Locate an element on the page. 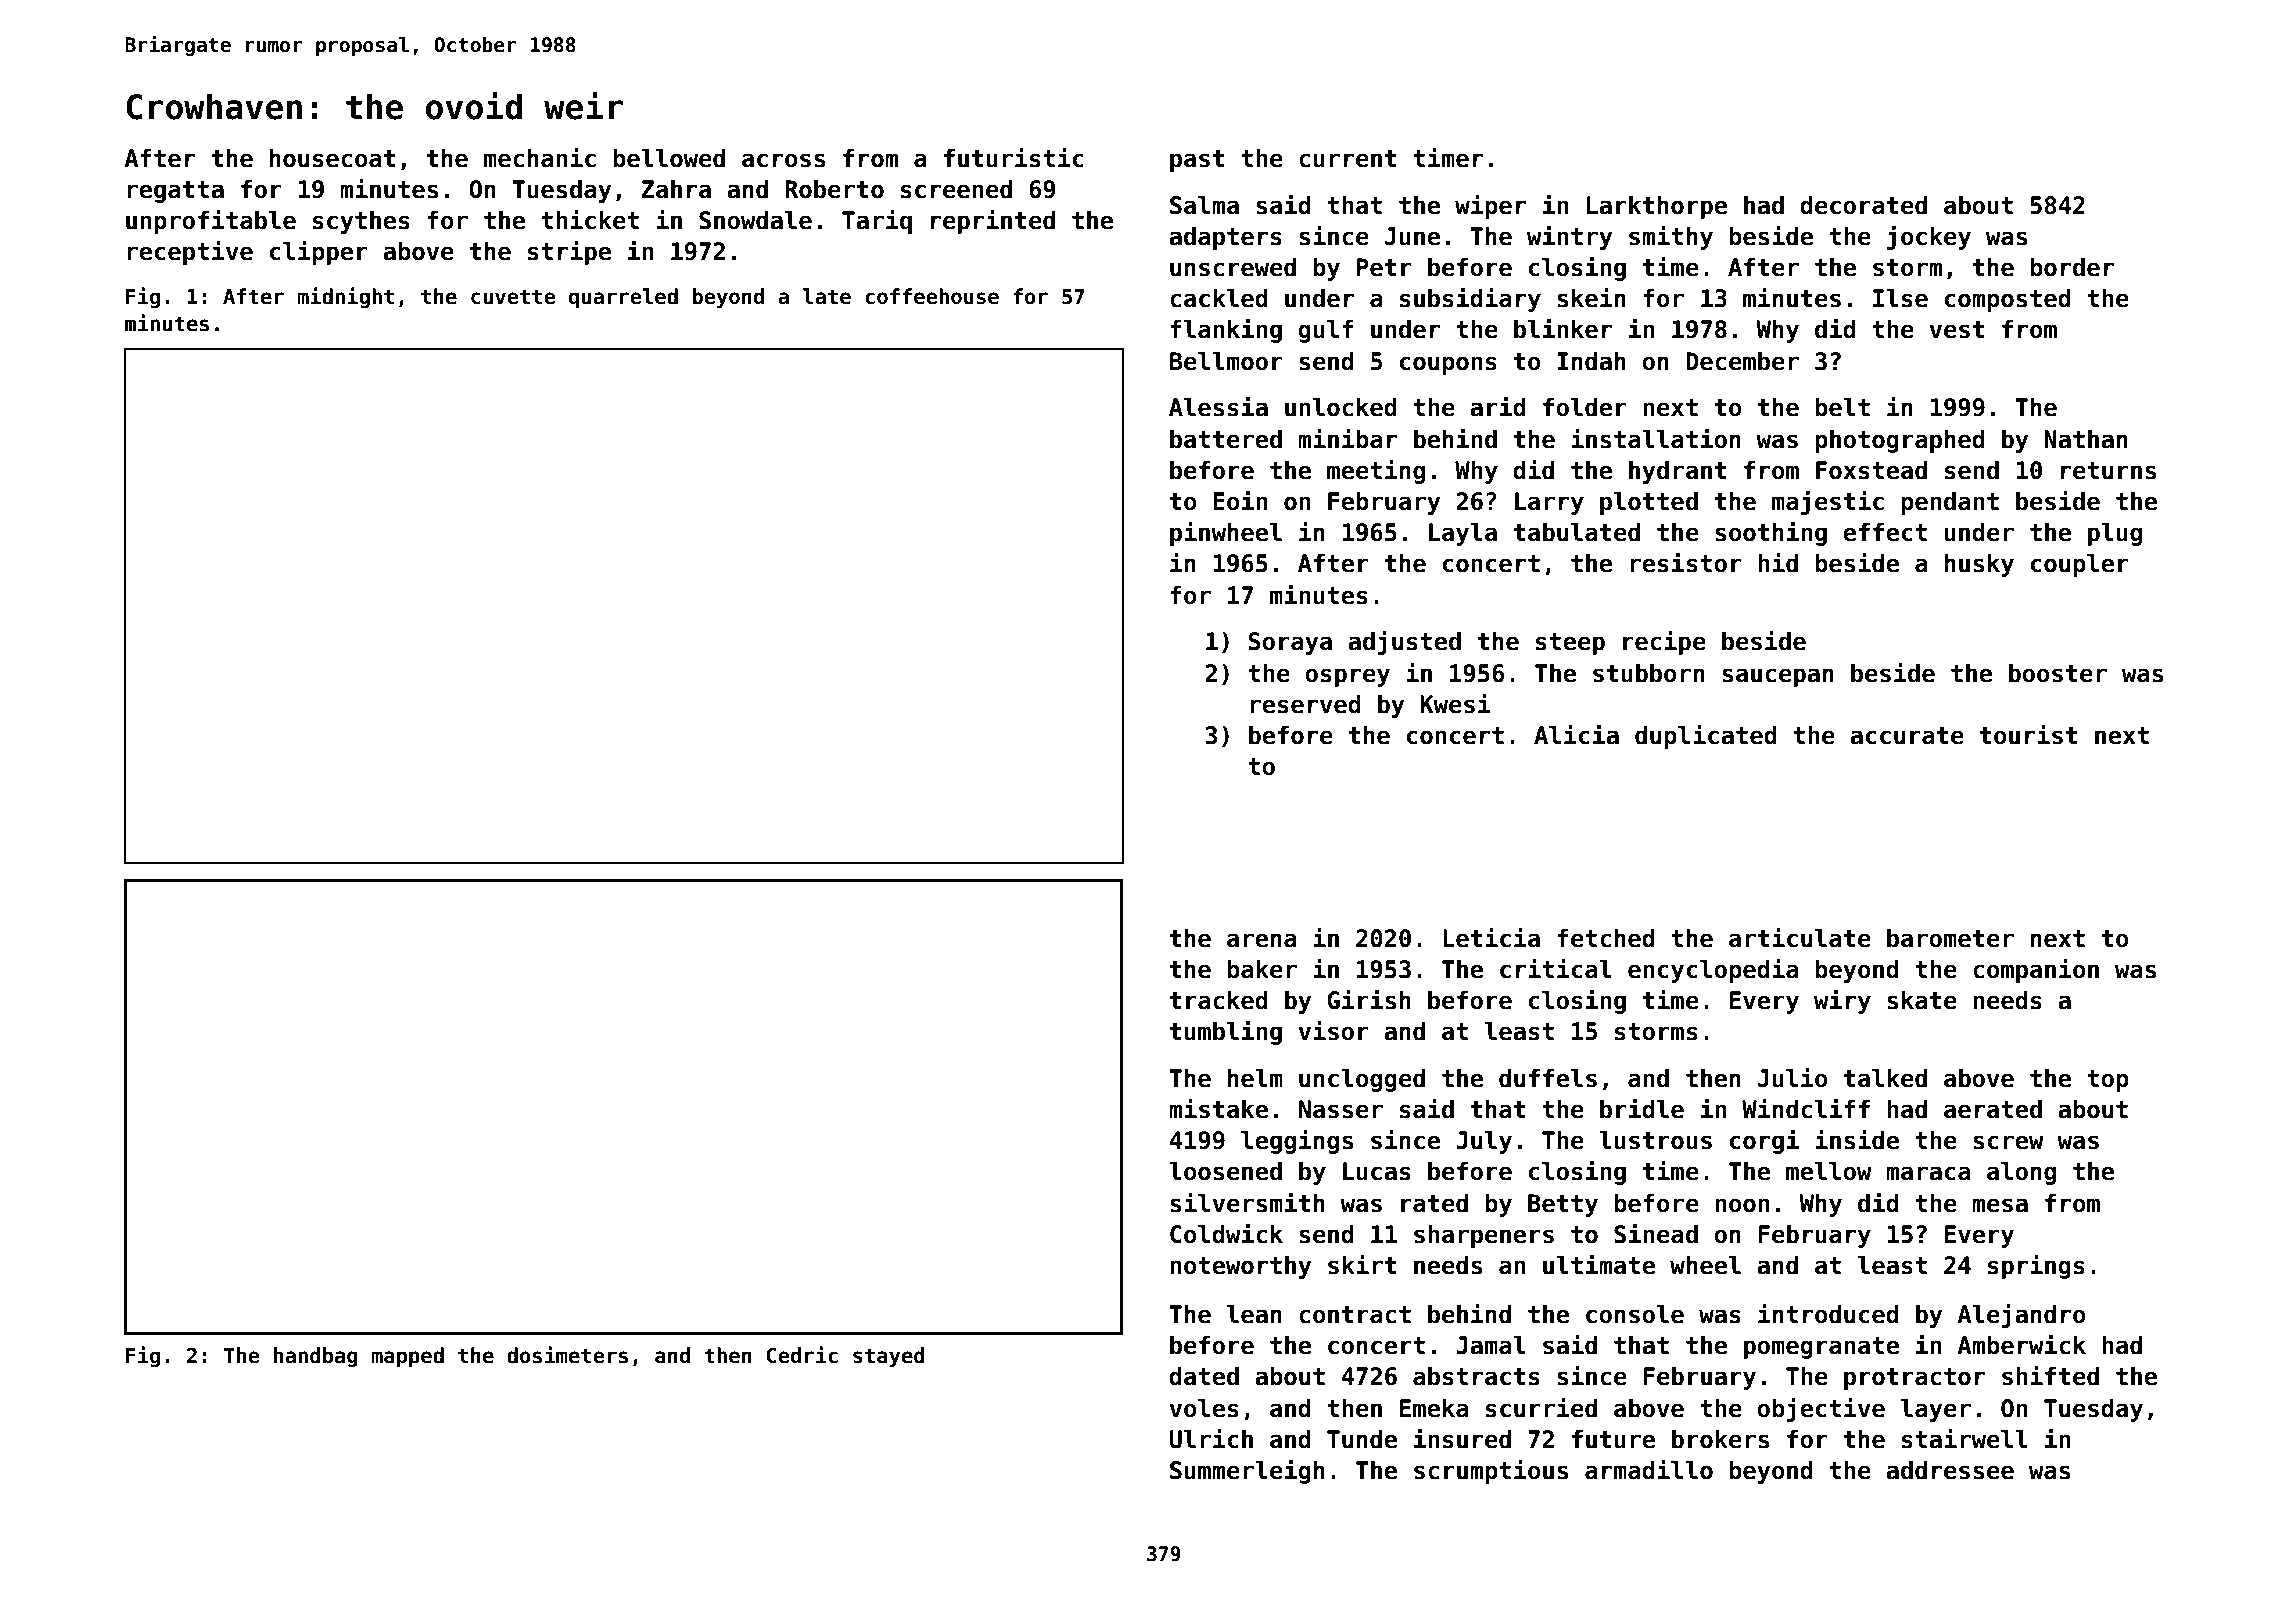 The image size is (2292, 1620). returns is located at coordinates (2108, 471).
